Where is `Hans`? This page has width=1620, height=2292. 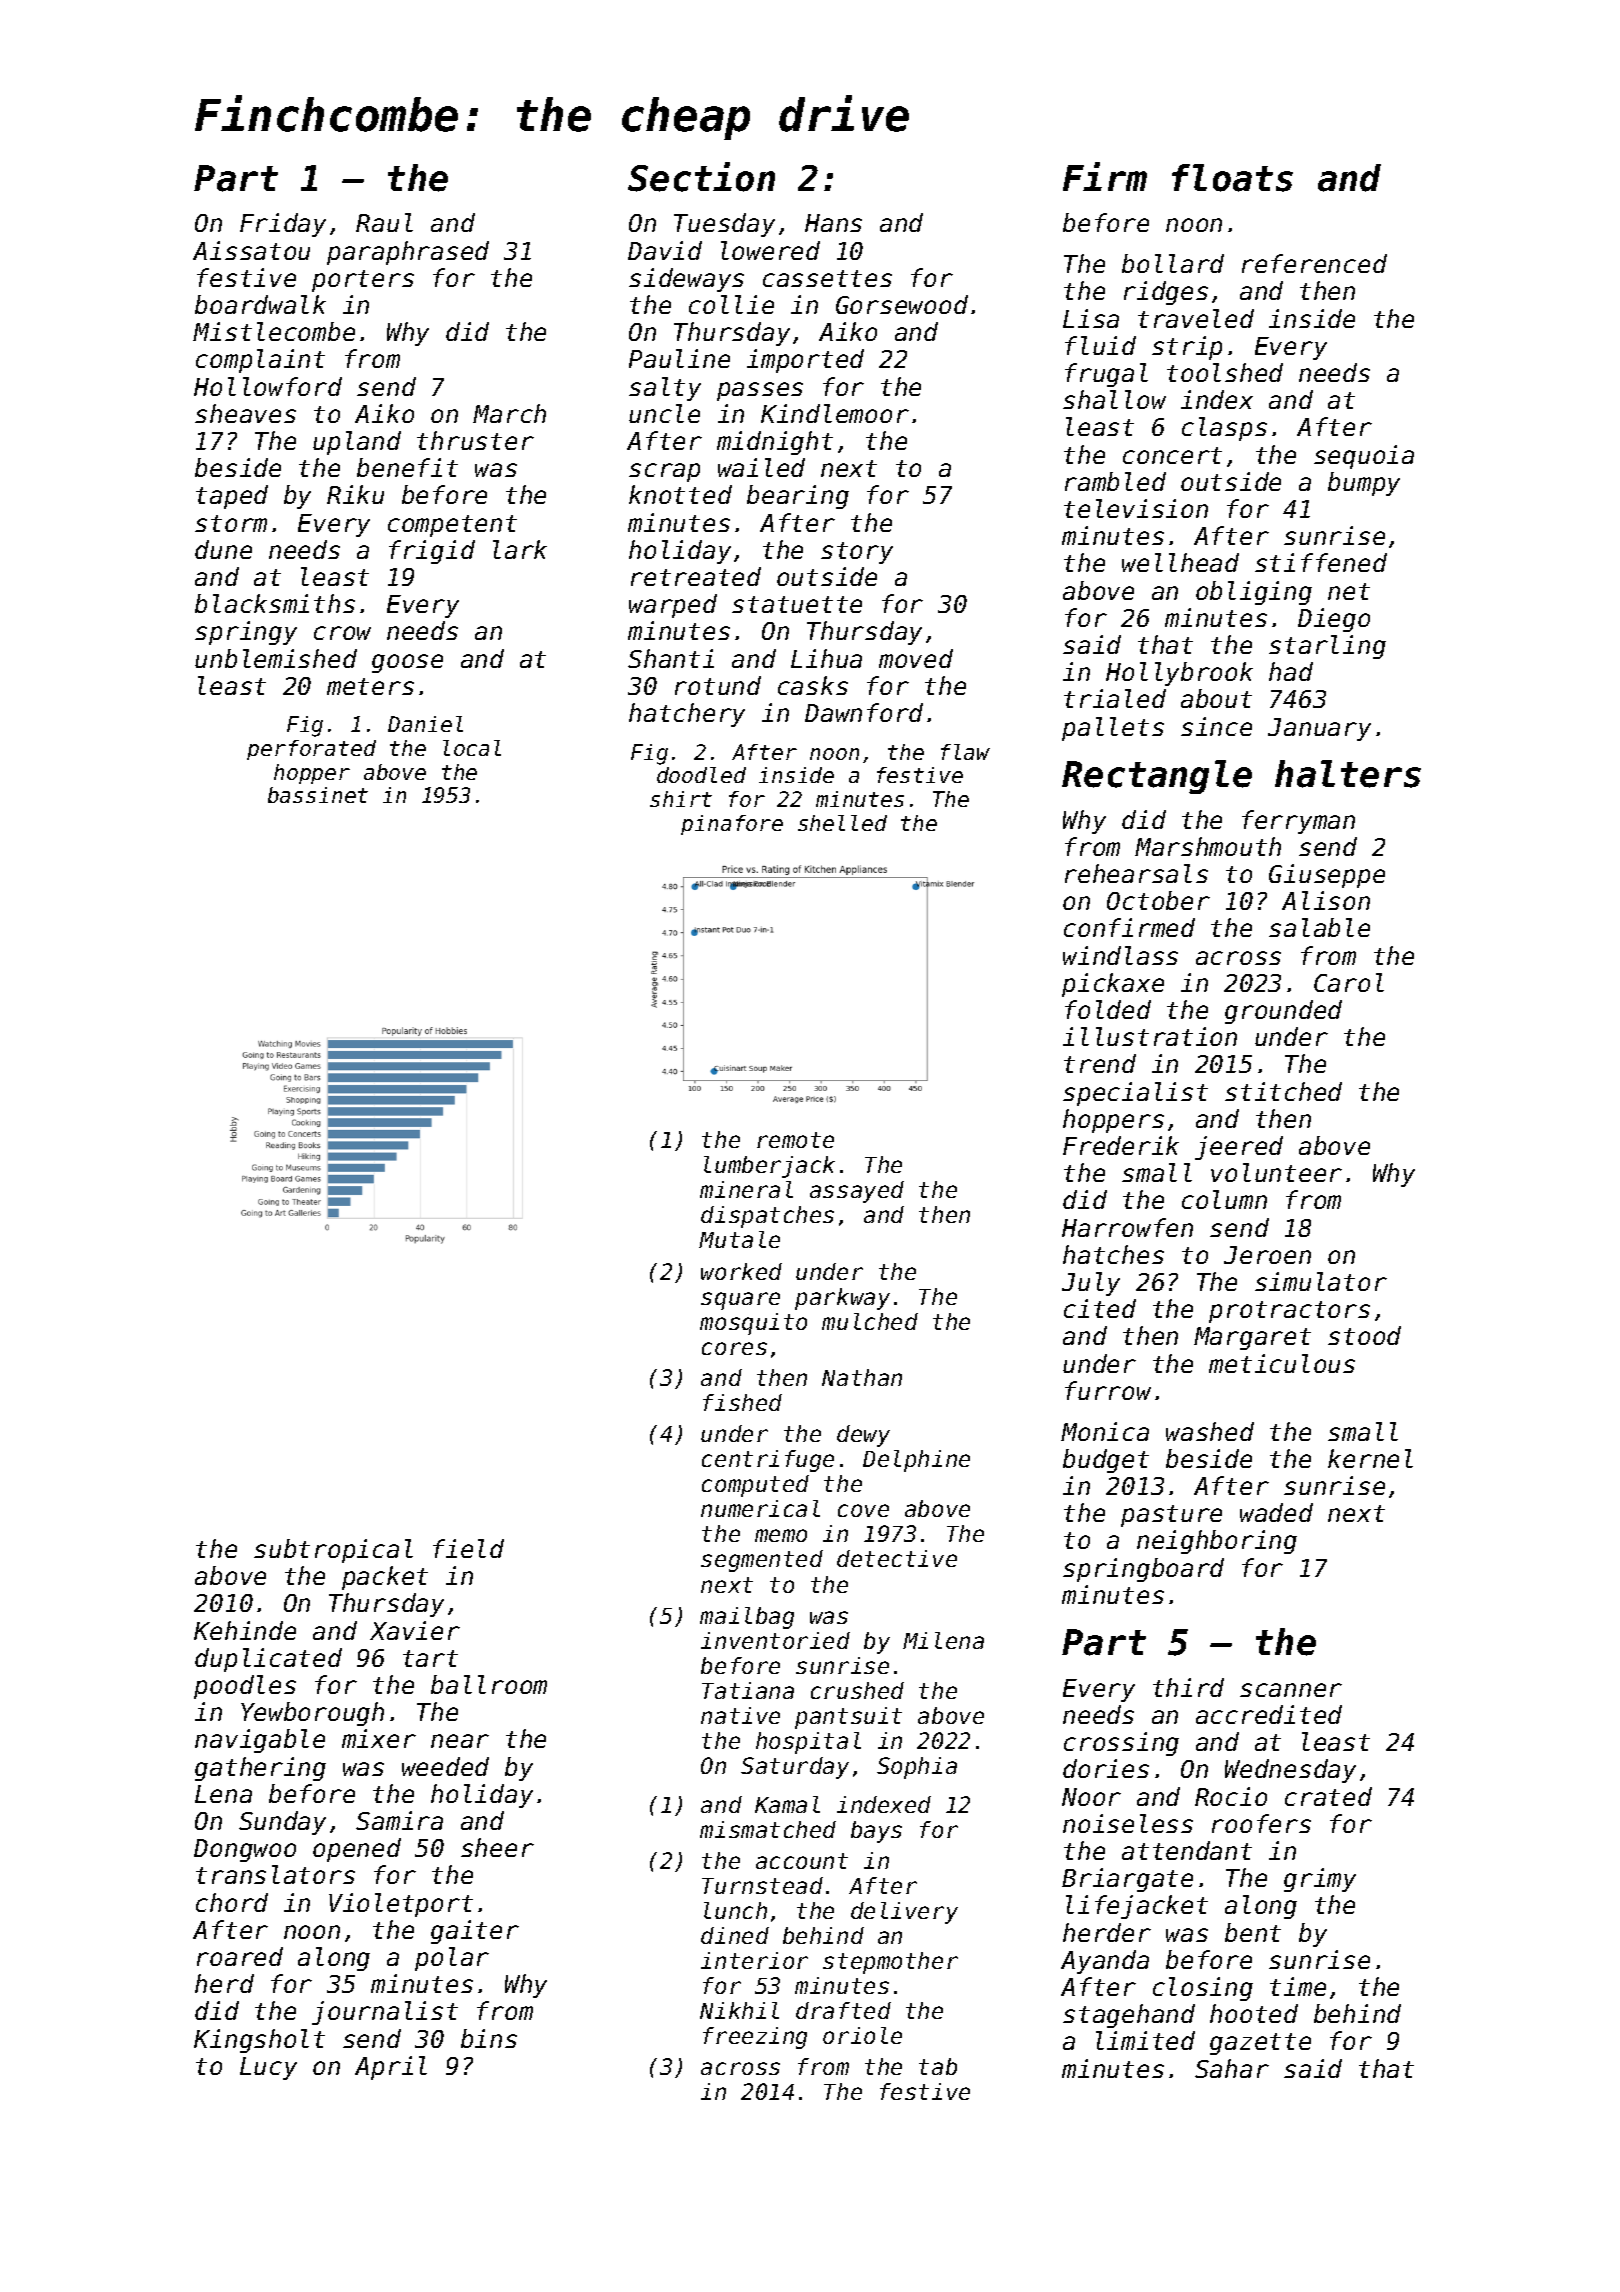 Hans is located at coordinates (833, 223).
